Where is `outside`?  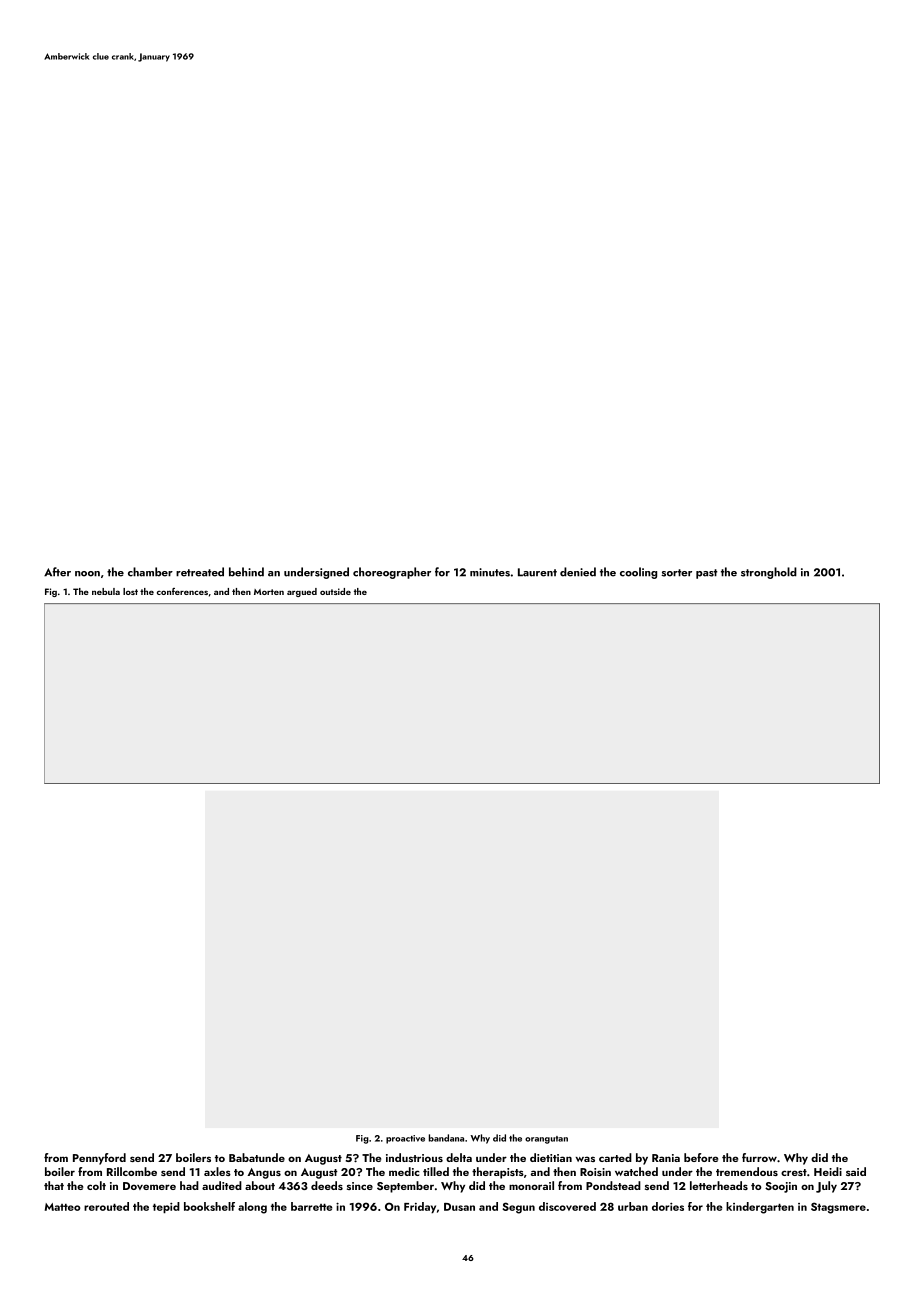
outside is located at coordinates (335, 591).
